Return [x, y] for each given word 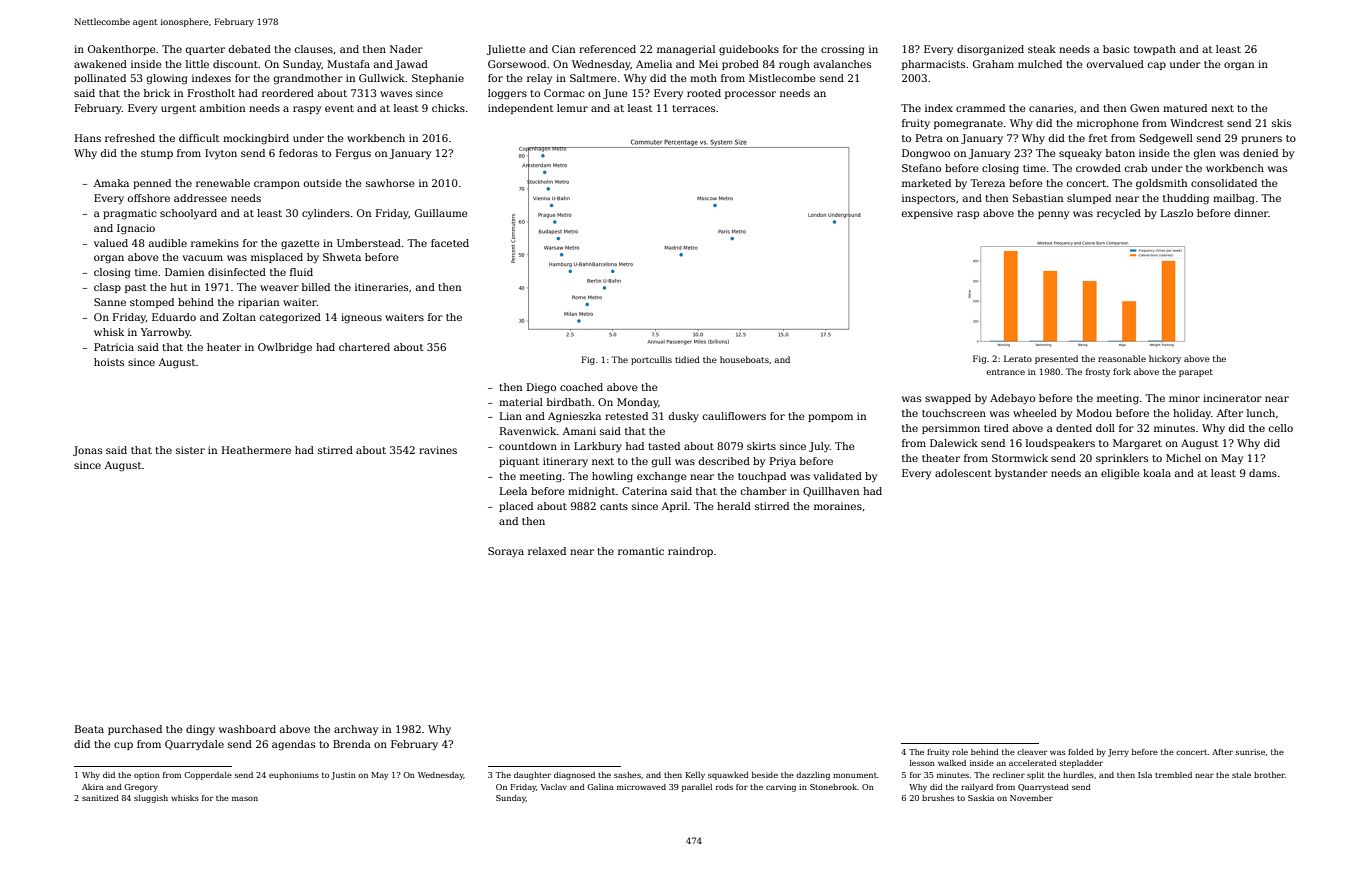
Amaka [111, 183]
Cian [563, 49]
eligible [1120, 474]
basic [1116, 49]
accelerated [1033, 763]
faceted [450, 243]
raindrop [690, 552]
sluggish [151, 799]
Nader [406, 49]
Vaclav [554, 787]
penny [1053, 215]
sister [190, 450]
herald [734, 506]
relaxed [547, 551]
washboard [247, 729]
